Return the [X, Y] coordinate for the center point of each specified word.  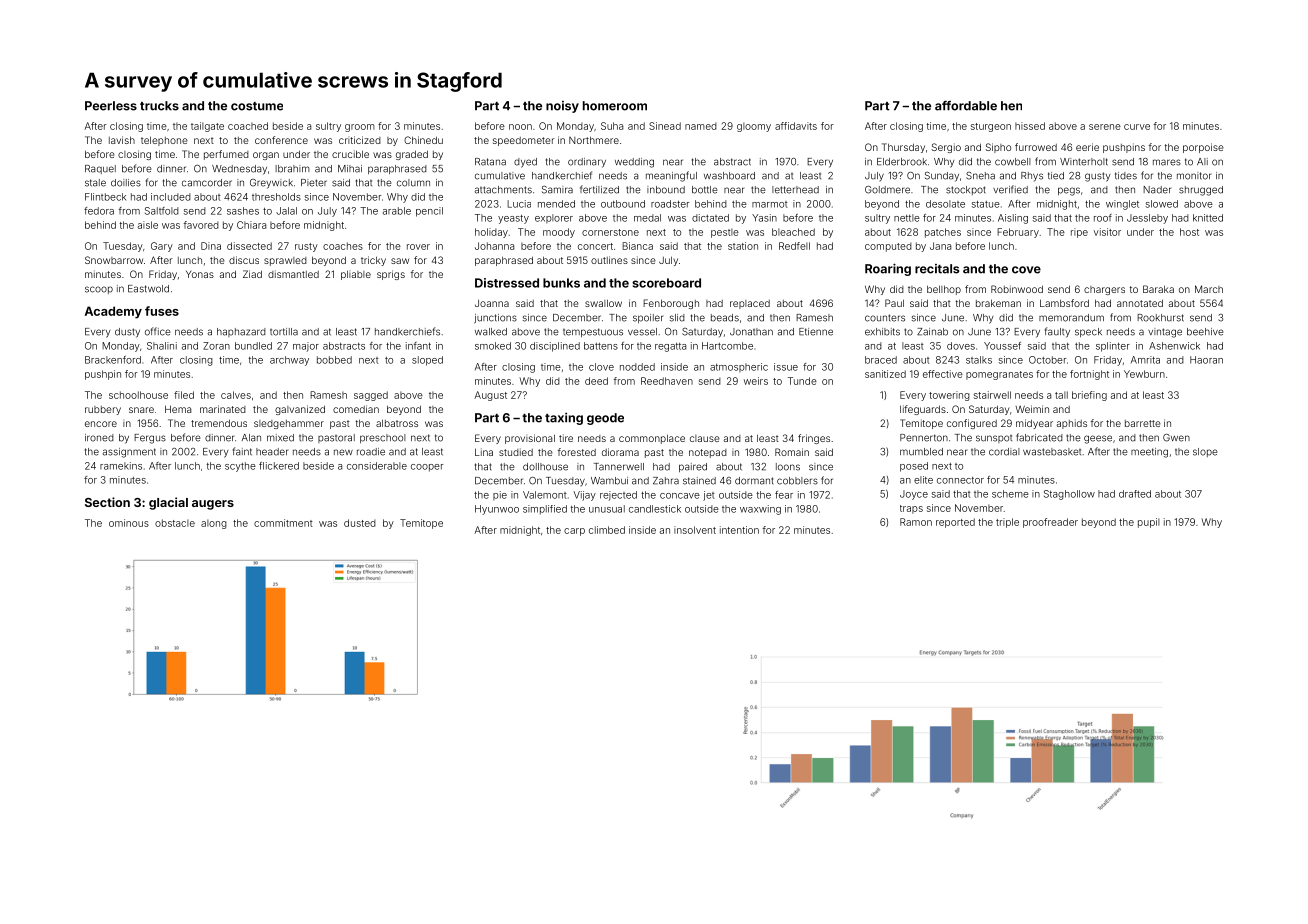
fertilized [599, 189]
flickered [279, 466]
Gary [162, 247]
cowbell [1013, 162]
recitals [937, 269]
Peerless [111, 106]
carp [574, 532]
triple [1007, 523]
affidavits [796, 126]
